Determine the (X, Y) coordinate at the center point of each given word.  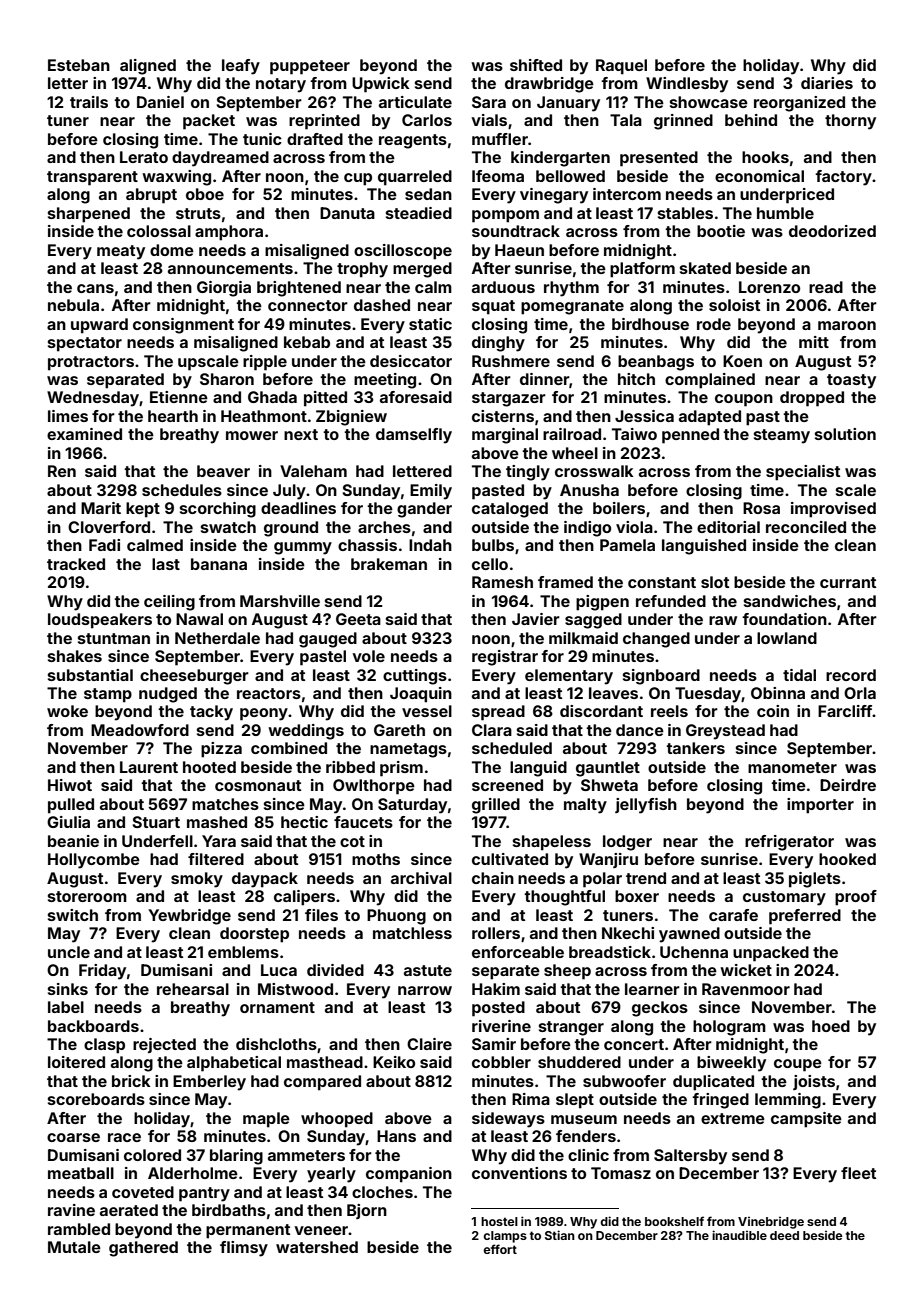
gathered (143, 1249)
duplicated (713, 1083)
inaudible (739, 1235)
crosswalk (594, 471)
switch (73, 915)
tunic (262, 139)
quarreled (415, 178)
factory (843, 178)
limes (68, 416)
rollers (496, 933)
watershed (317, 1247)
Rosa (761, 508)
